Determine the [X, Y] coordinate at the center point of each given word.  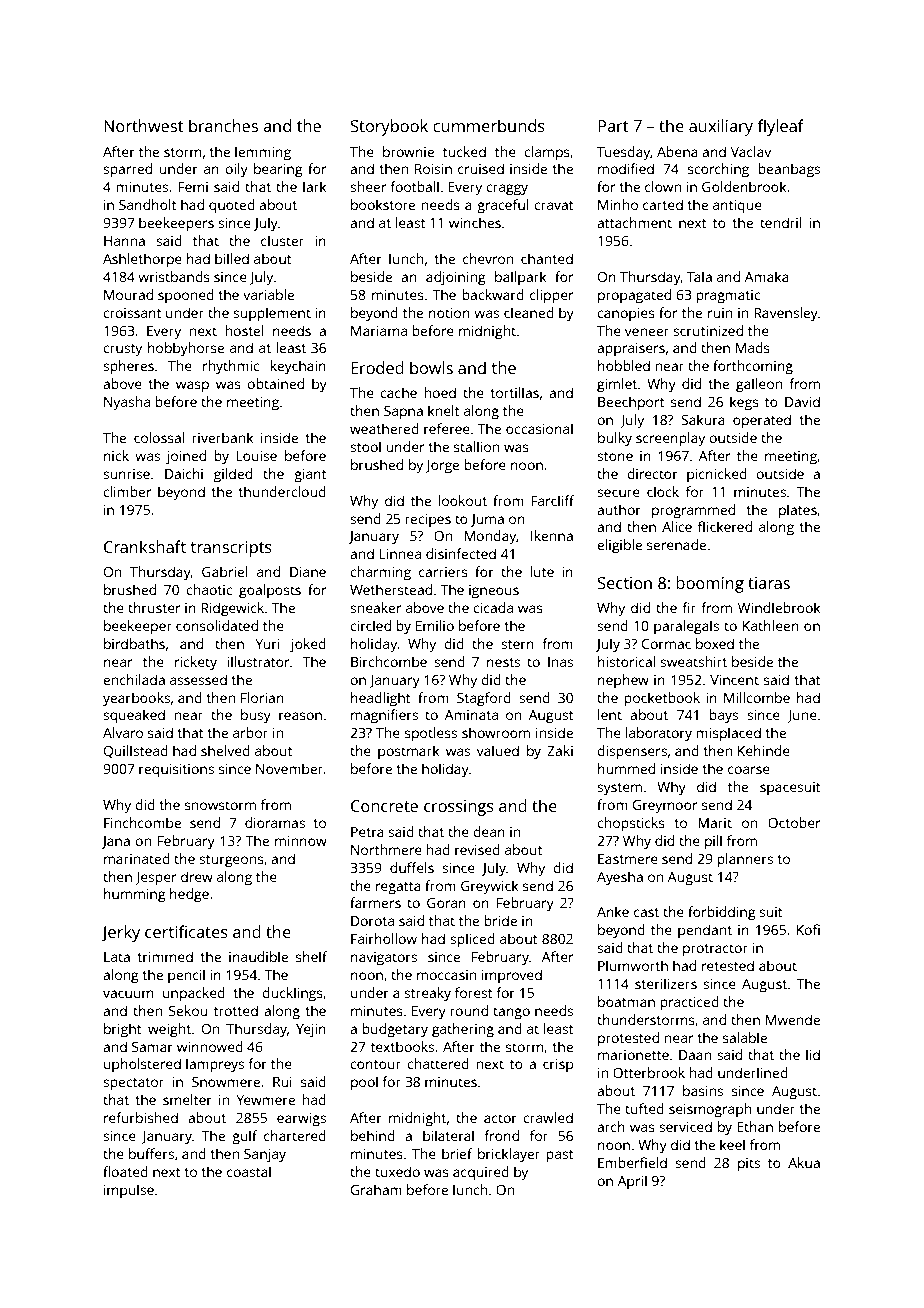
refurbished [141, 1117]
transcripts [231, 549]
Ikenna [552, 535]
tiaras [769, 583]
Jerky [120, 933]
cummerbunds [489, 125]
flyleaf [781, 127]
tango [511, 1013]
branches [223, 125]
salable [745, 1037]
